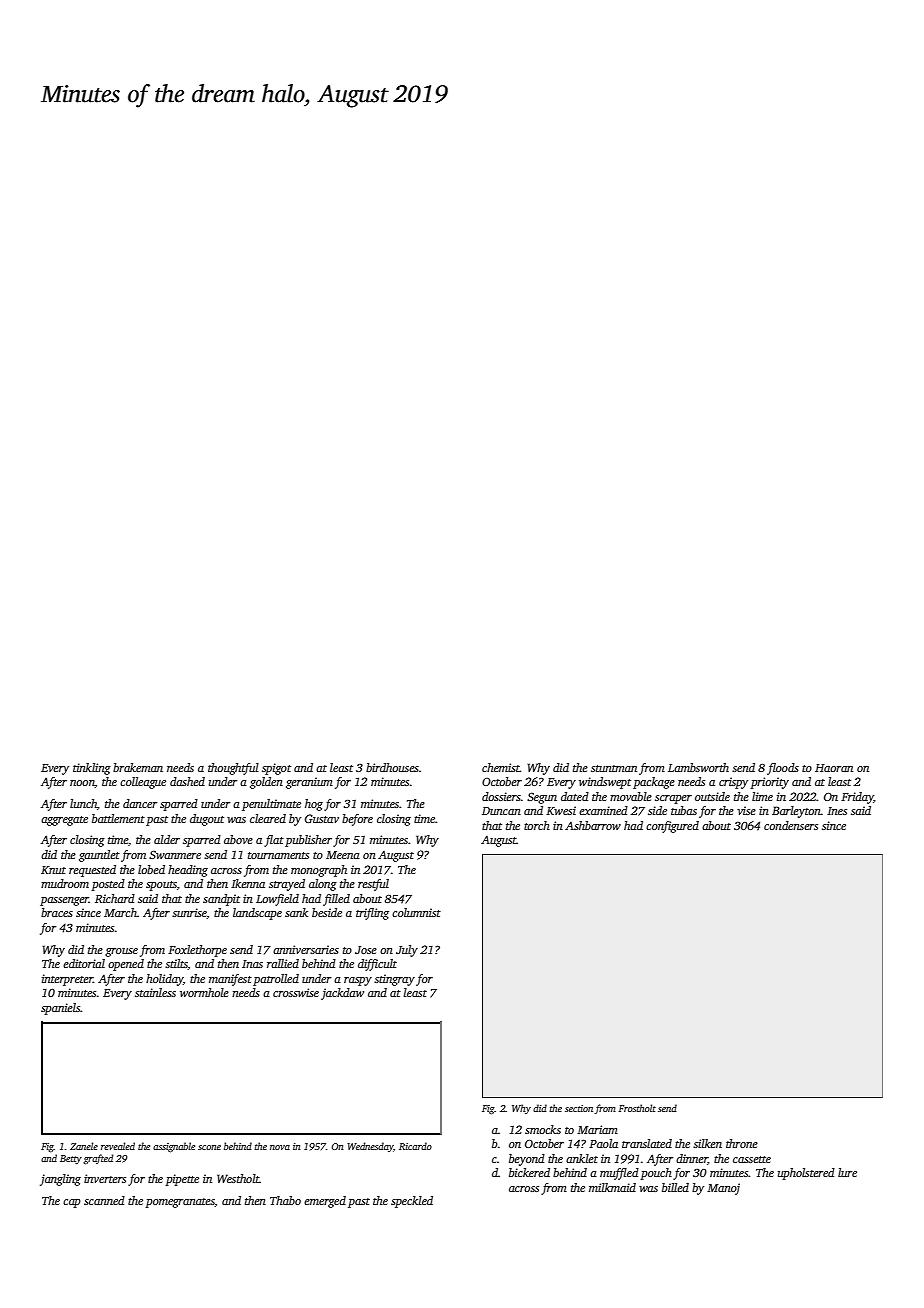 The image size is (924, 1308). Describe the element at coordinates (392, 767) in the screenshot. I see `birdhouses` at that location.
